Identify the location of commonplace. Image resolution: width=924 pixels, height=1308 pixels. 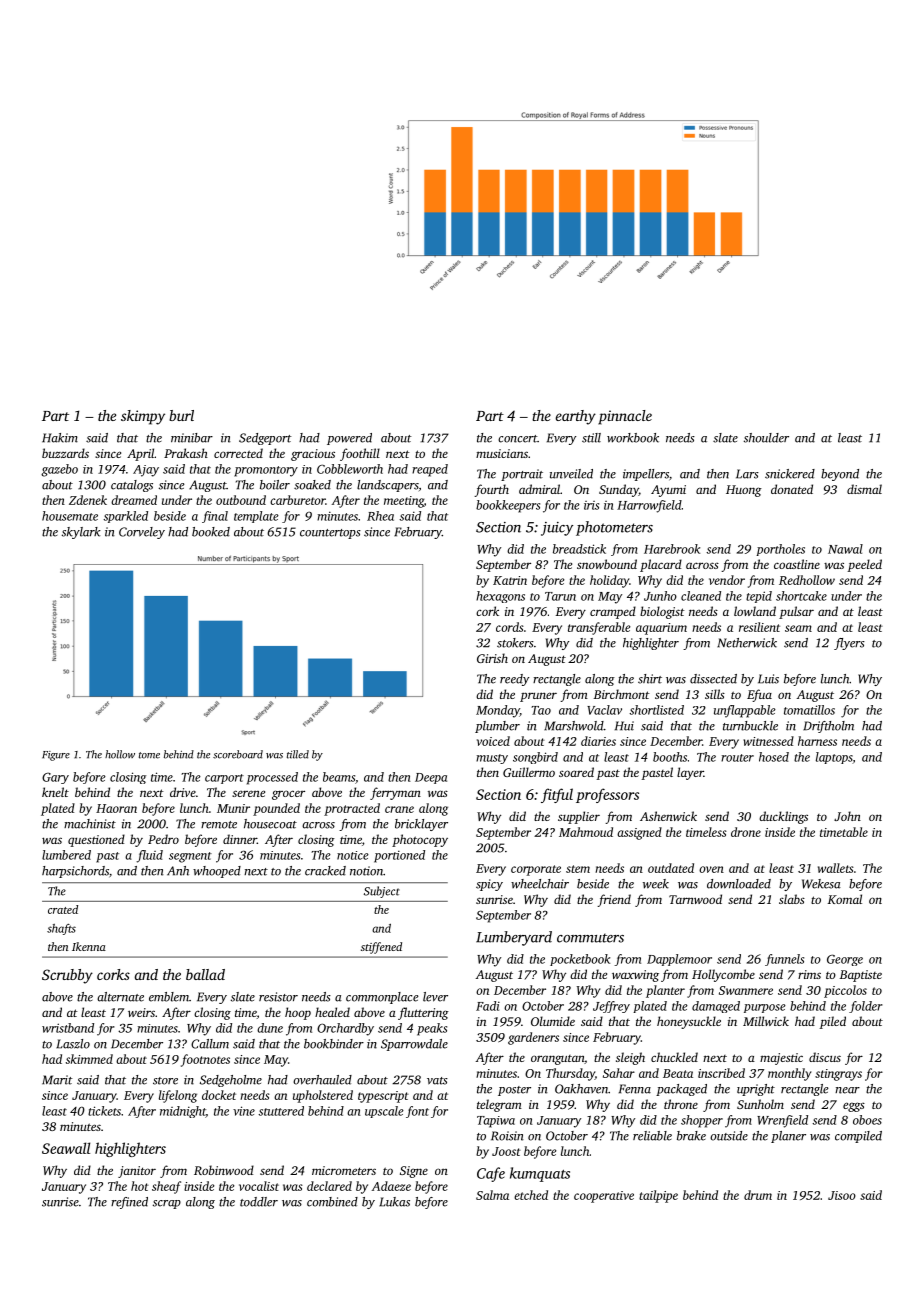
(382, 998).
